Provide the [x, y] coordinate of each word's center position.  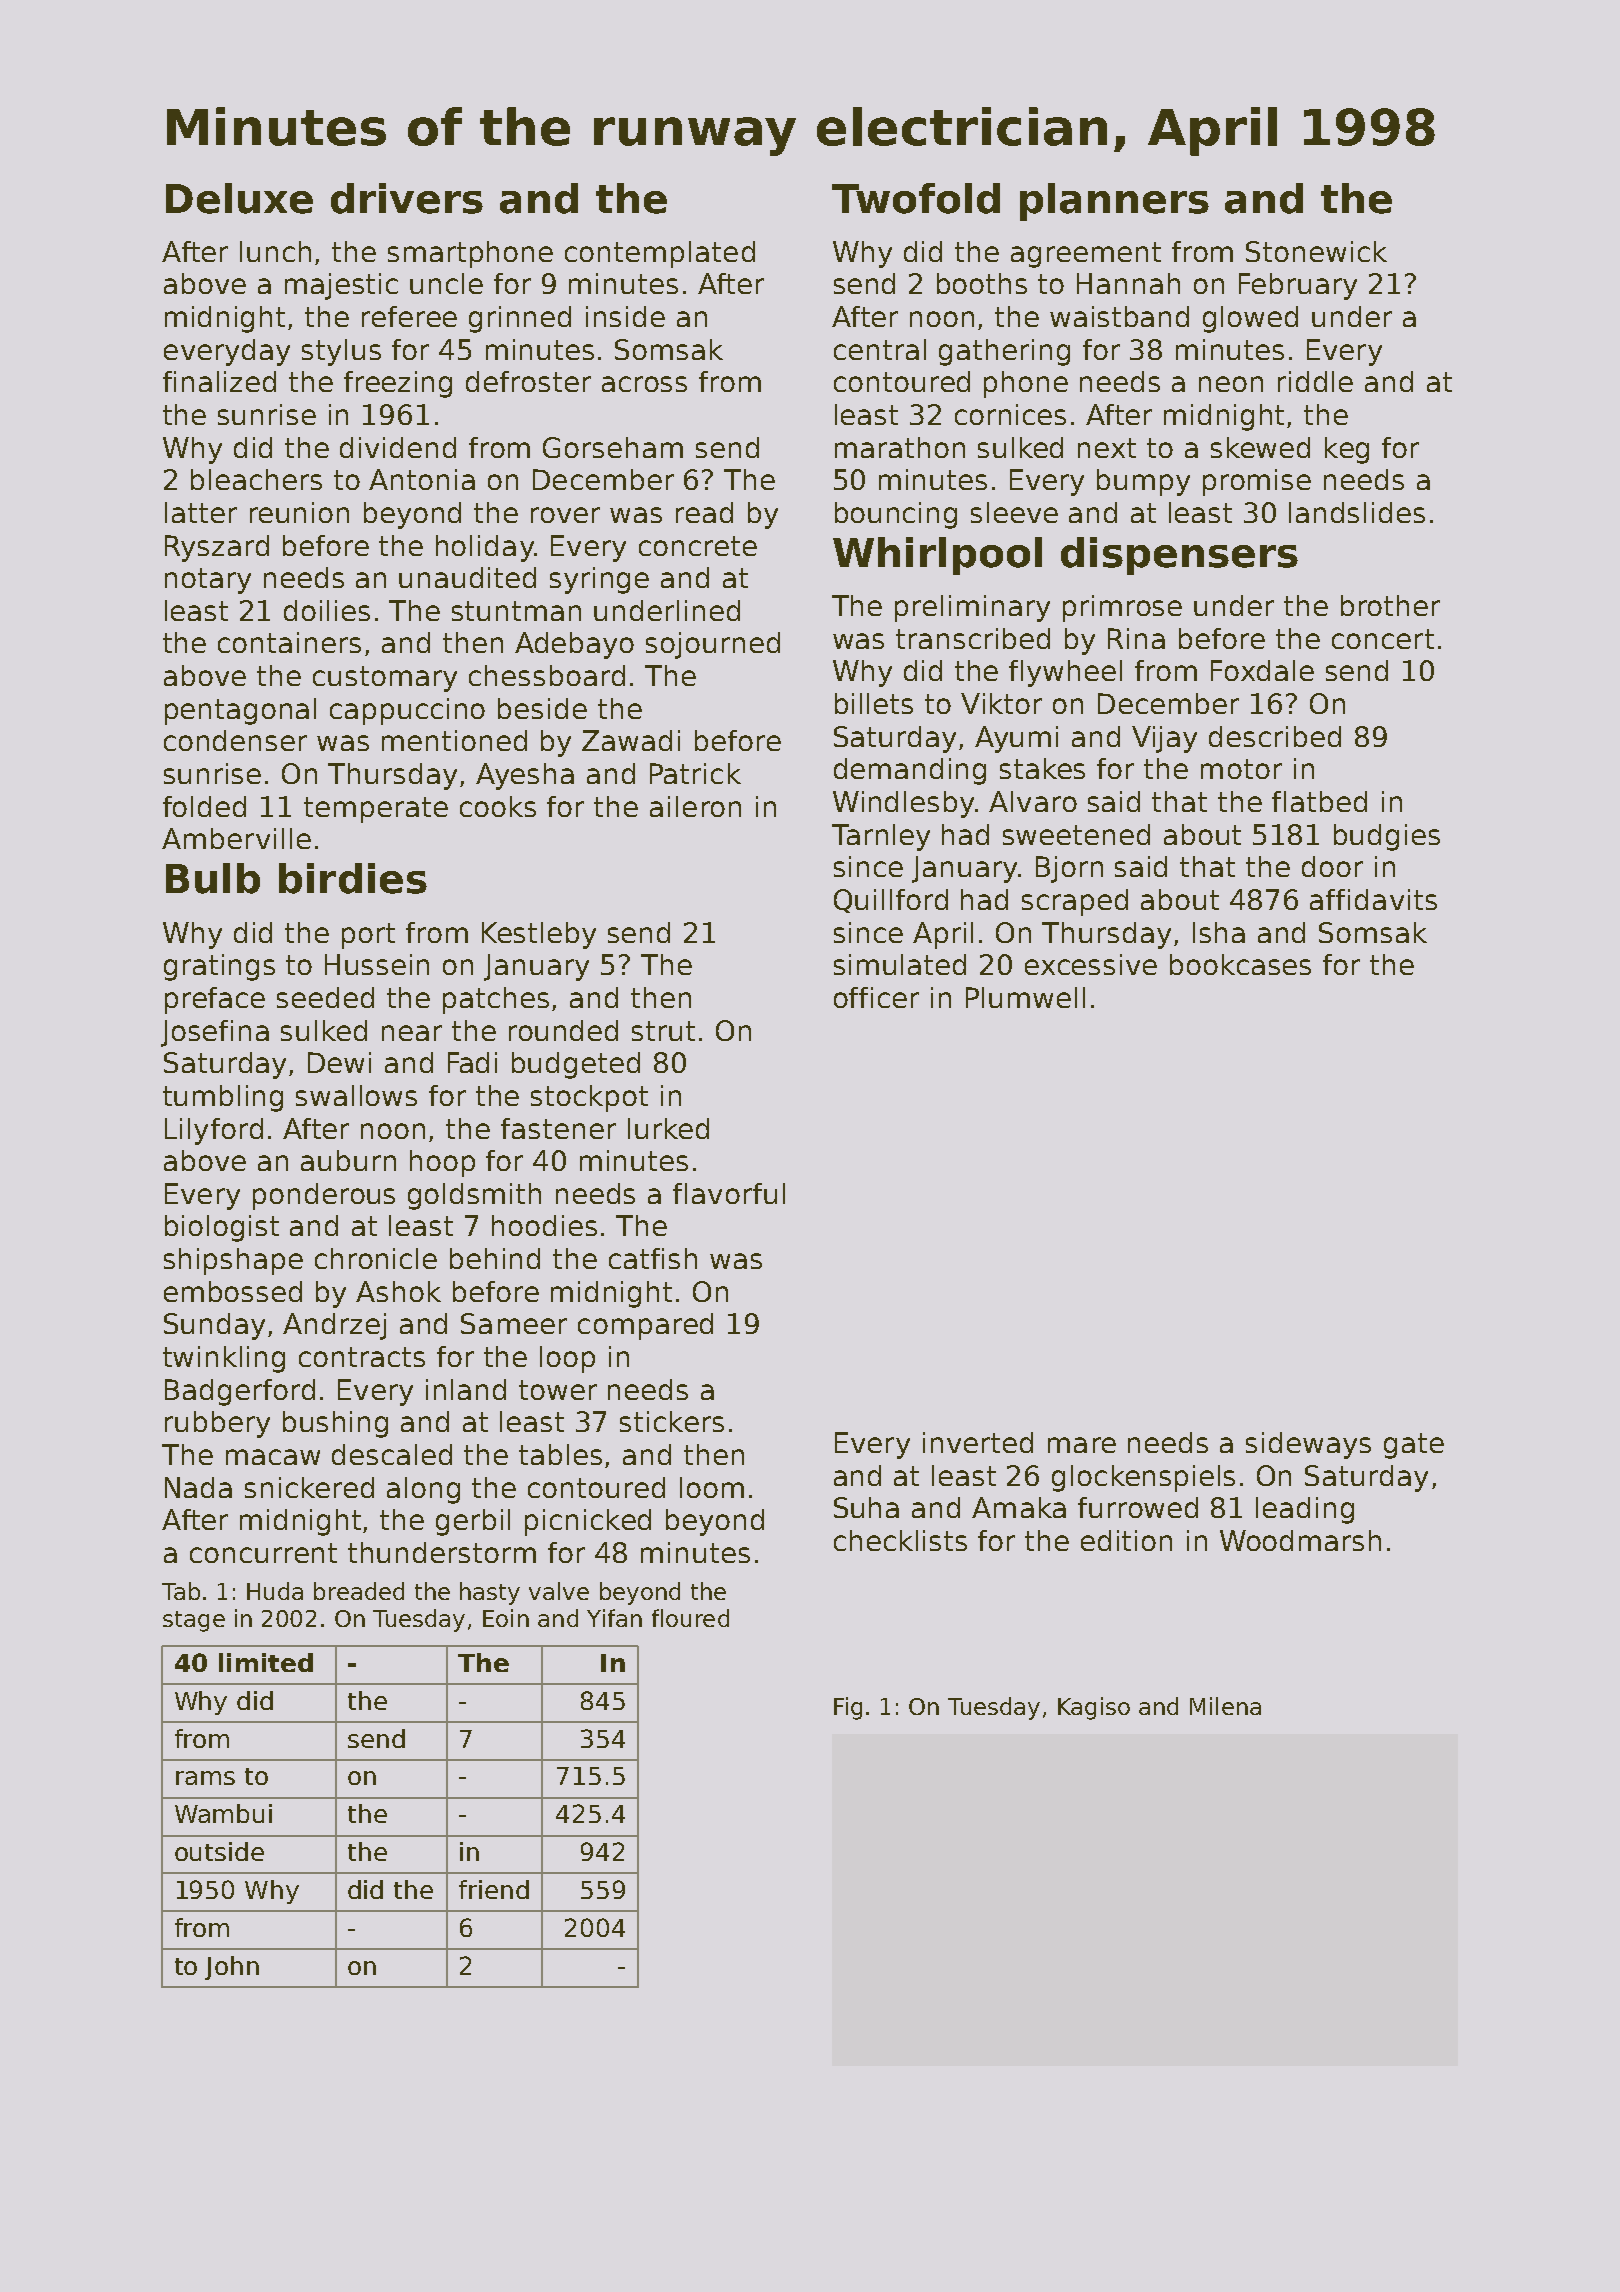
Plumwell [1025, 997]
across [644, 384]
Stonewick [1316, 251]
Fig [848, 1708]
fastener [558, 1128]
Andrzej [334, 1326]
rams [205, 1778]
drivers [407, 198]
